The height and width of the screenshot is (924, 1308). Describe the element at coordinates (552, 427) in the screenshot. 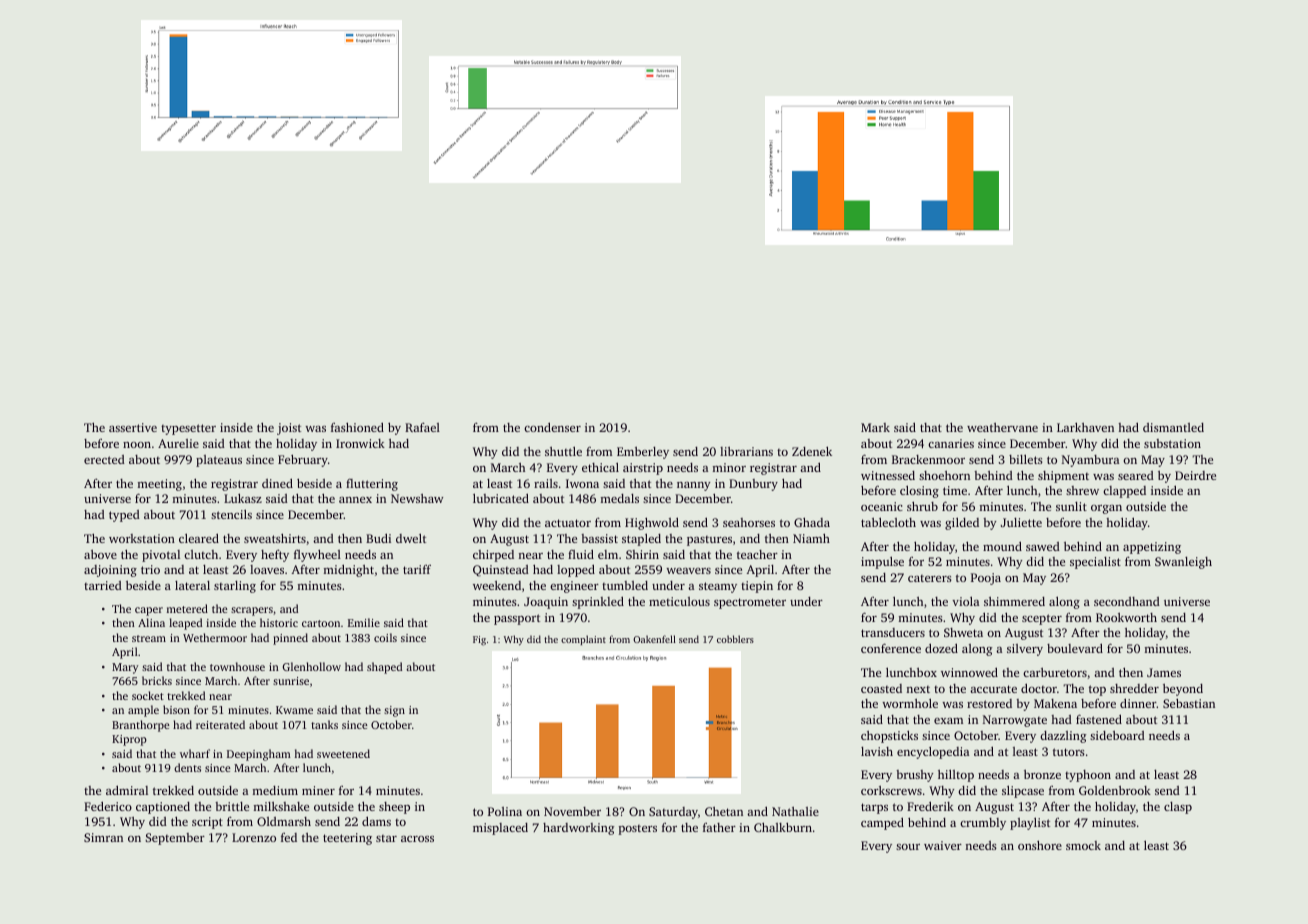

I see `condenser` at that location.
